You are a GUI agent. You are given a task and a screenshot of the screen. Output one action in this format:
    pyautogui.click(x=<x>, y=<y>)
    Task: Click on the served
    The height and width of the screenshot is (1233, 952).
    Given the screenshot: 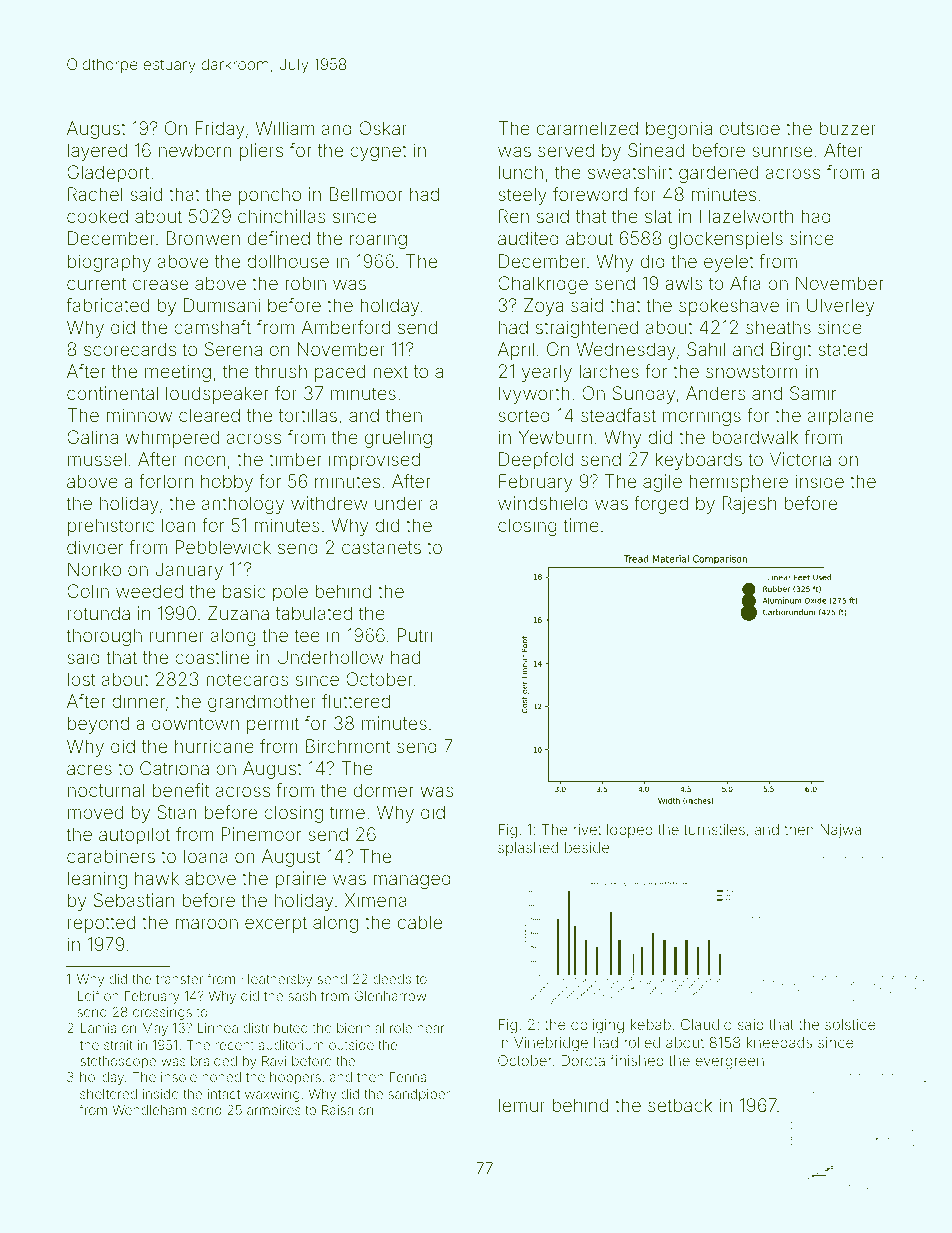 What is the action you would take?
    pyautogui.click(x=566, y=150)
